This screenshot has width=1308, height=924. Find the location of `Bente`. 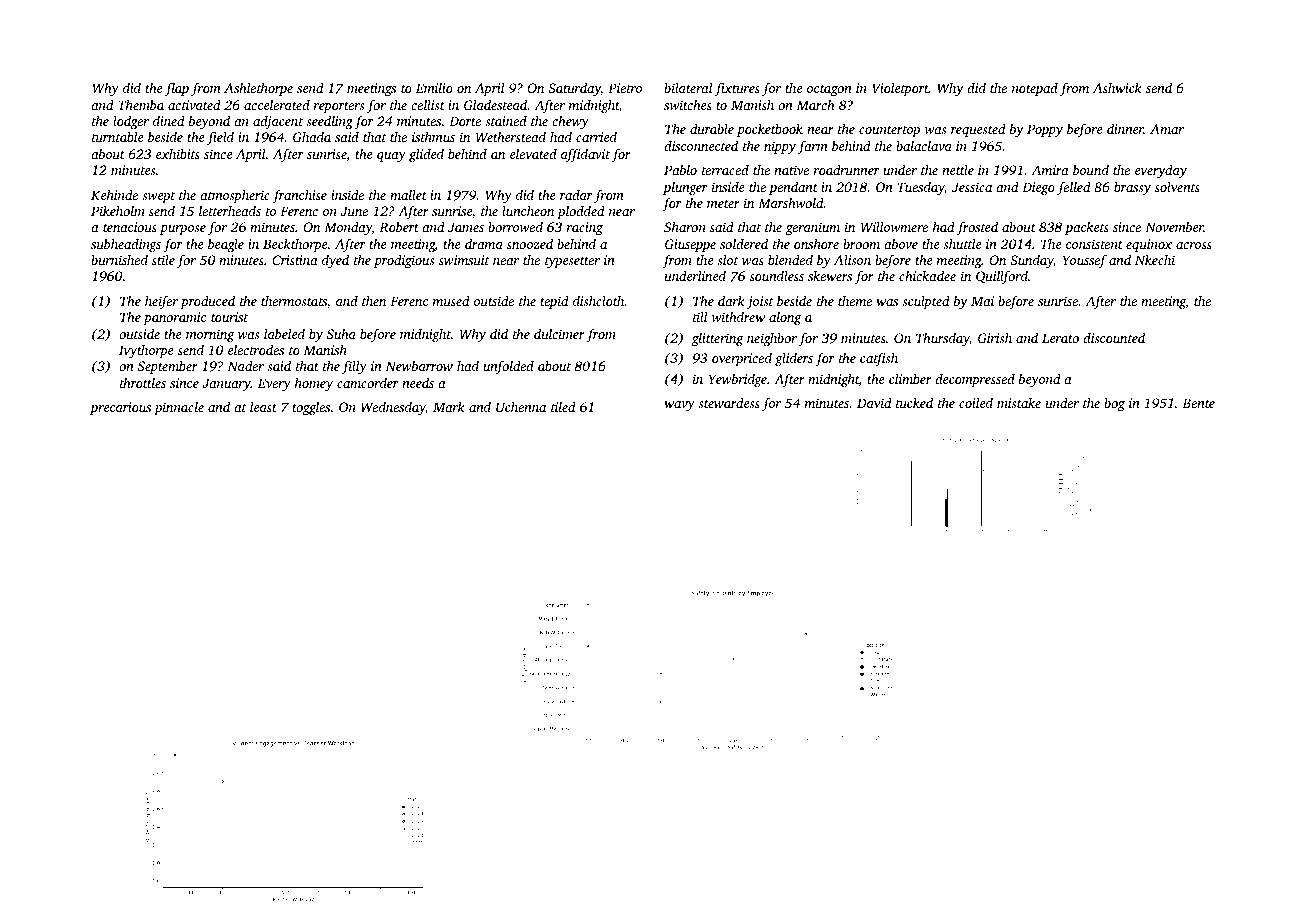

Bente is located at coordinates (1198, 403).
